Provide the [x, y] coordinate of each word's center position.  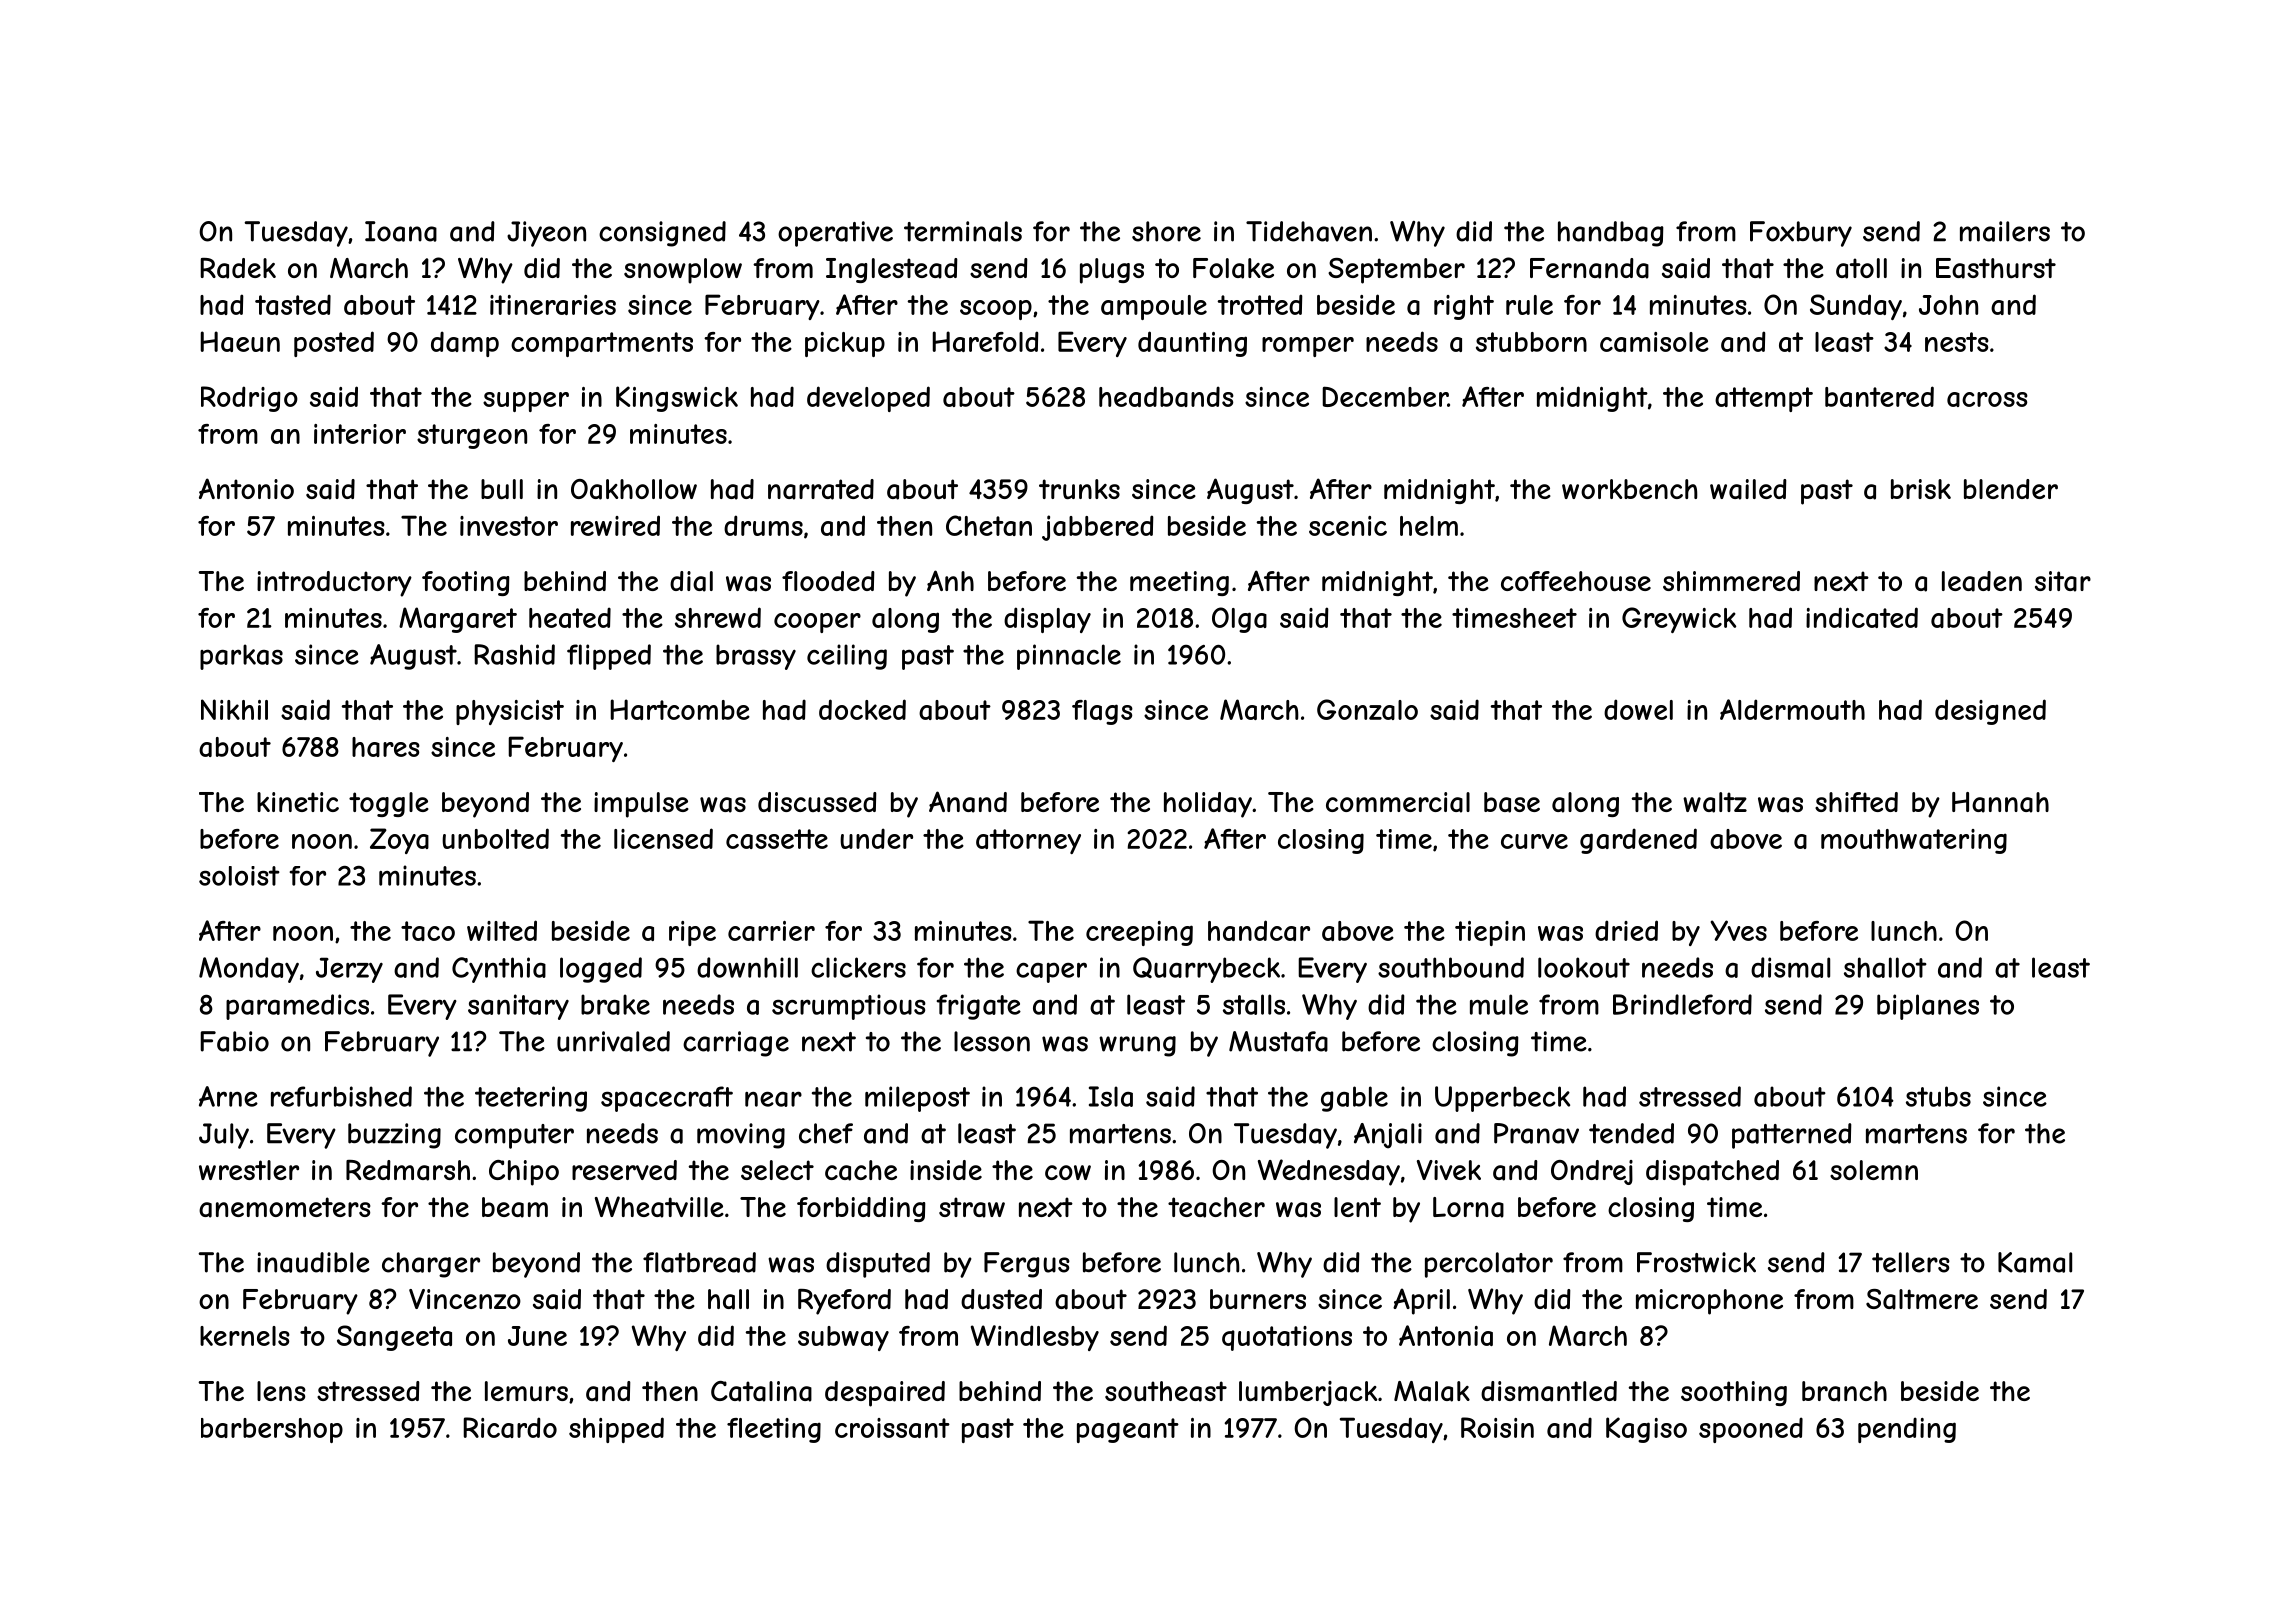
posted [334, 344]
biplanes [1928, 1007]
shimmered [1731, 581]
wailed [1748, 489]
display [1047, 620]
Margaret [458, 620]
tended [1631, 1133]
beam [515, 1207]
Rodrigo [249, 399]
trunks [1079, 489]
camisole [1654, 342]
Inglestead [892, 270]
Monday [249, 970]
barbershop [272, 1430]
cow [1068, 1172]
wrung [1137, 1046]
